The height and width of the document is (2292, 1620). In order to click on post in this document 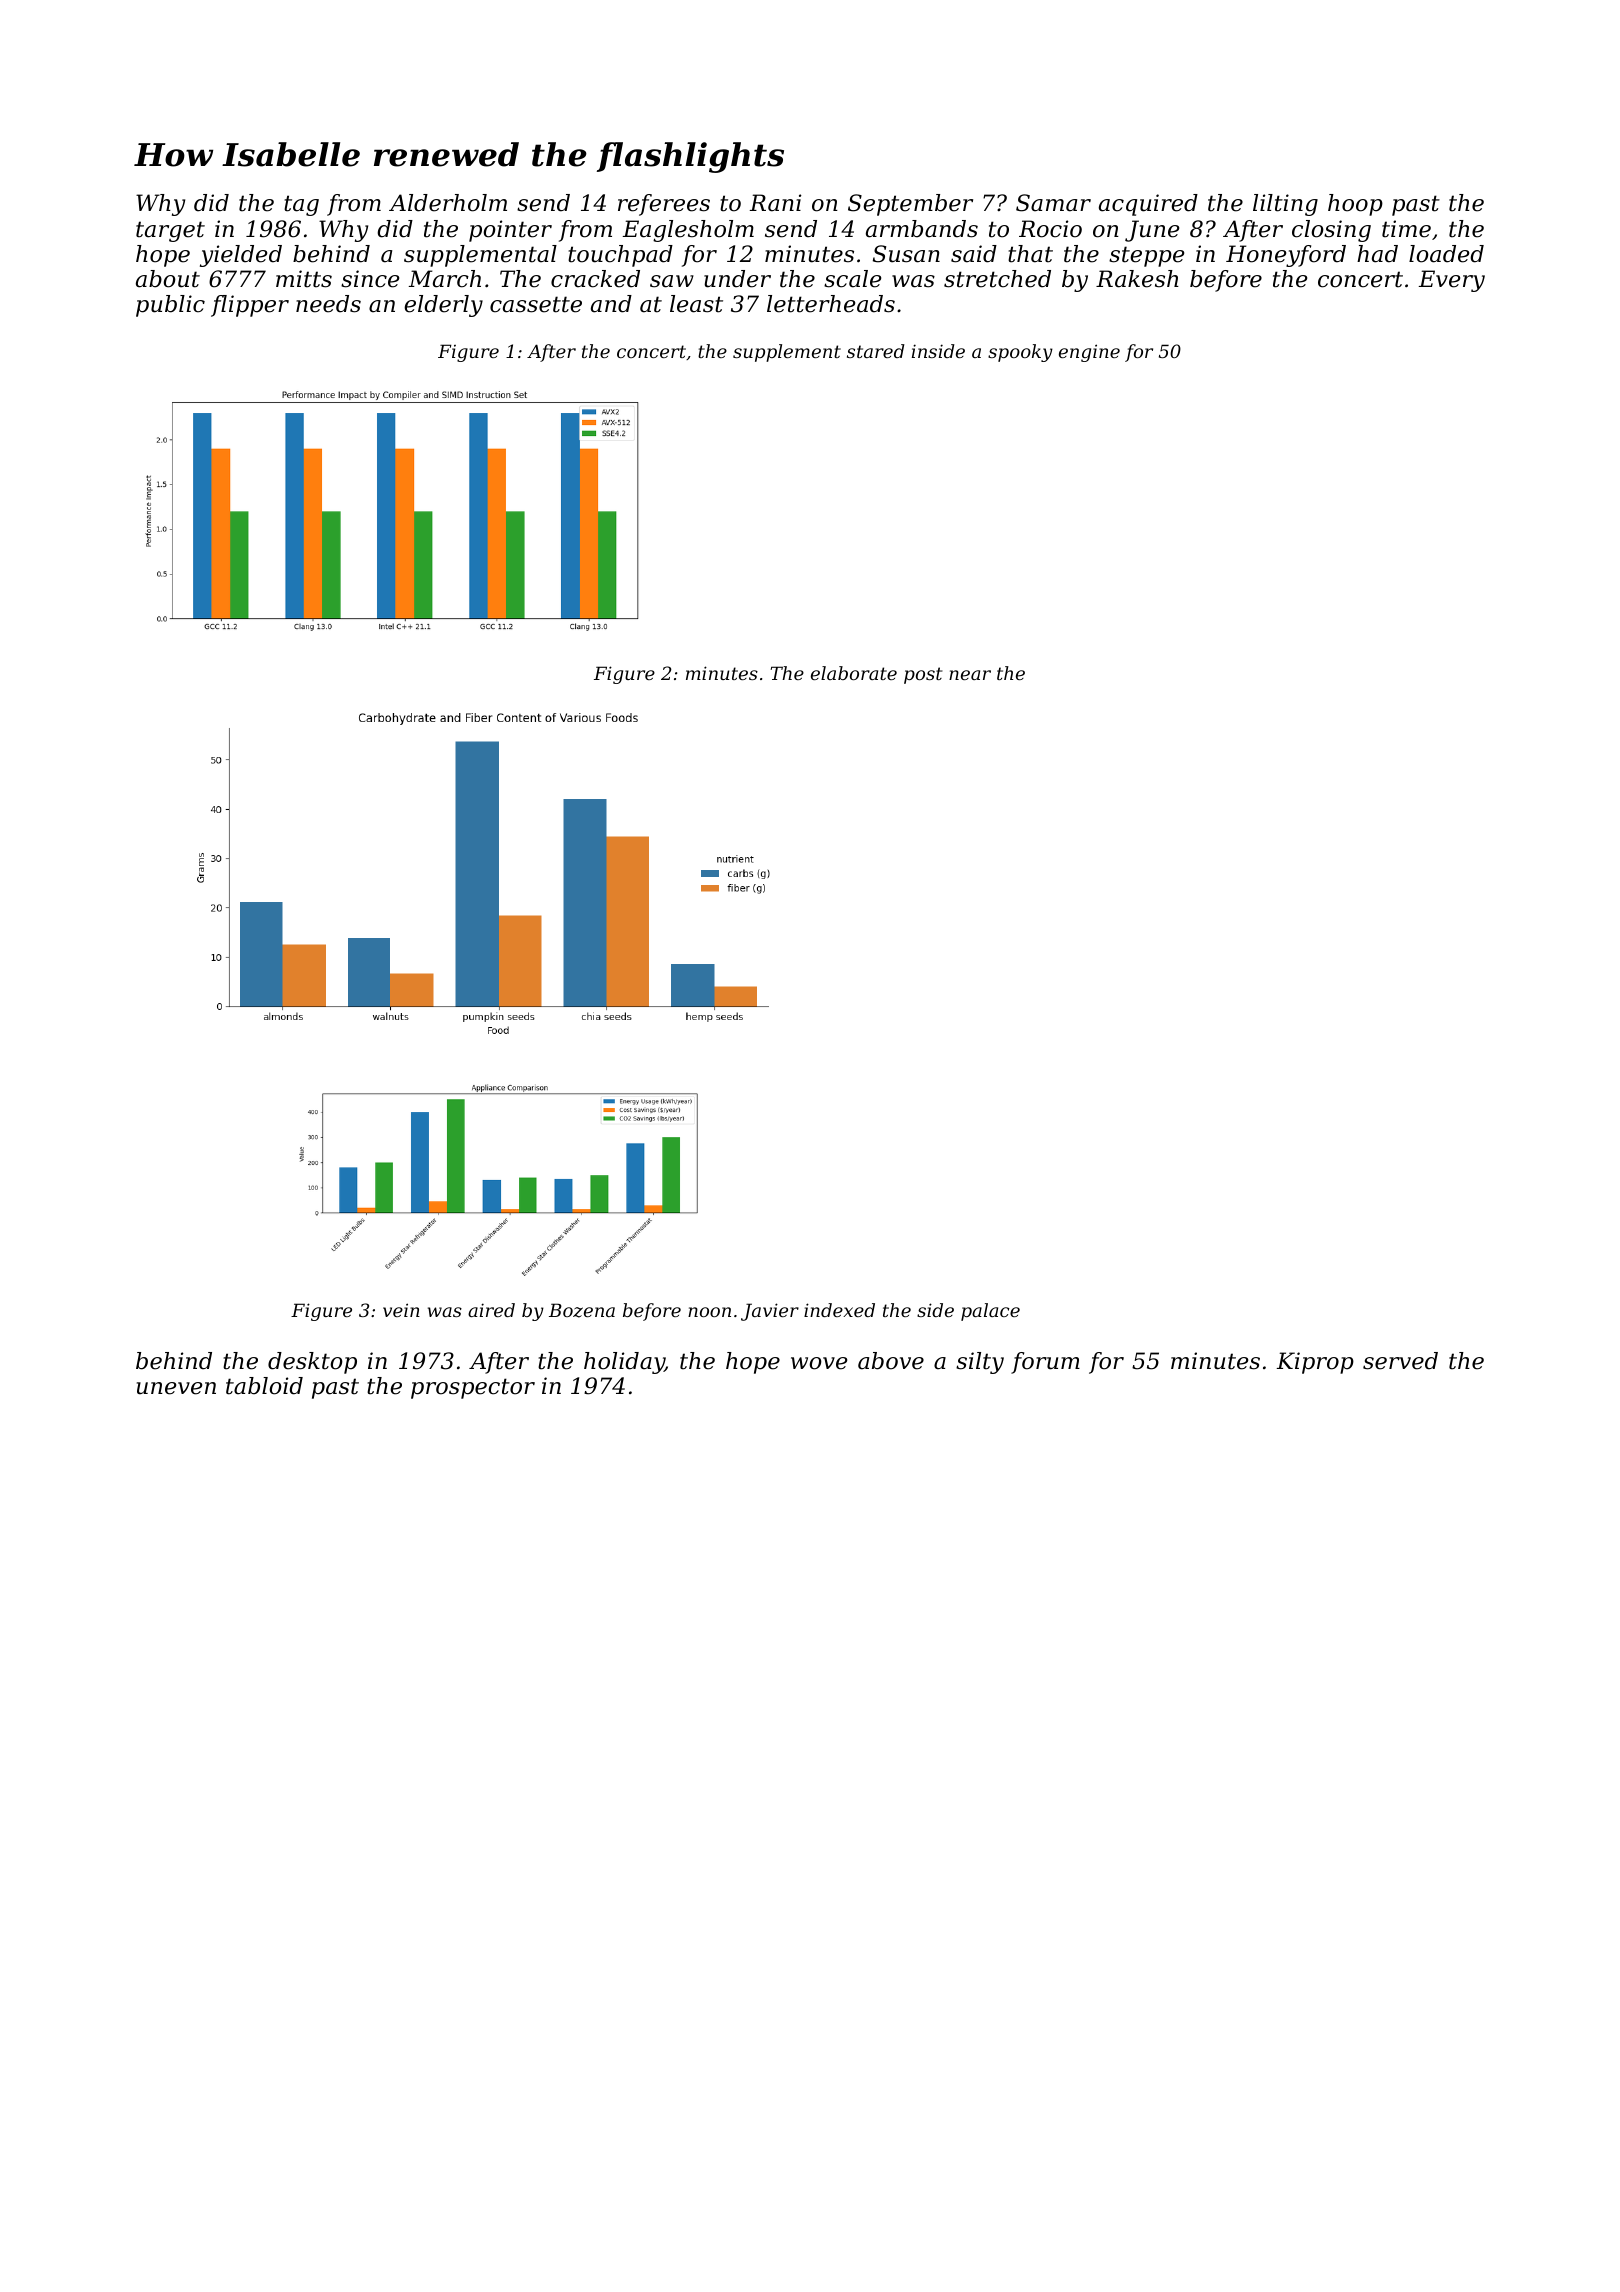, I will do `click(923, 675)`.
